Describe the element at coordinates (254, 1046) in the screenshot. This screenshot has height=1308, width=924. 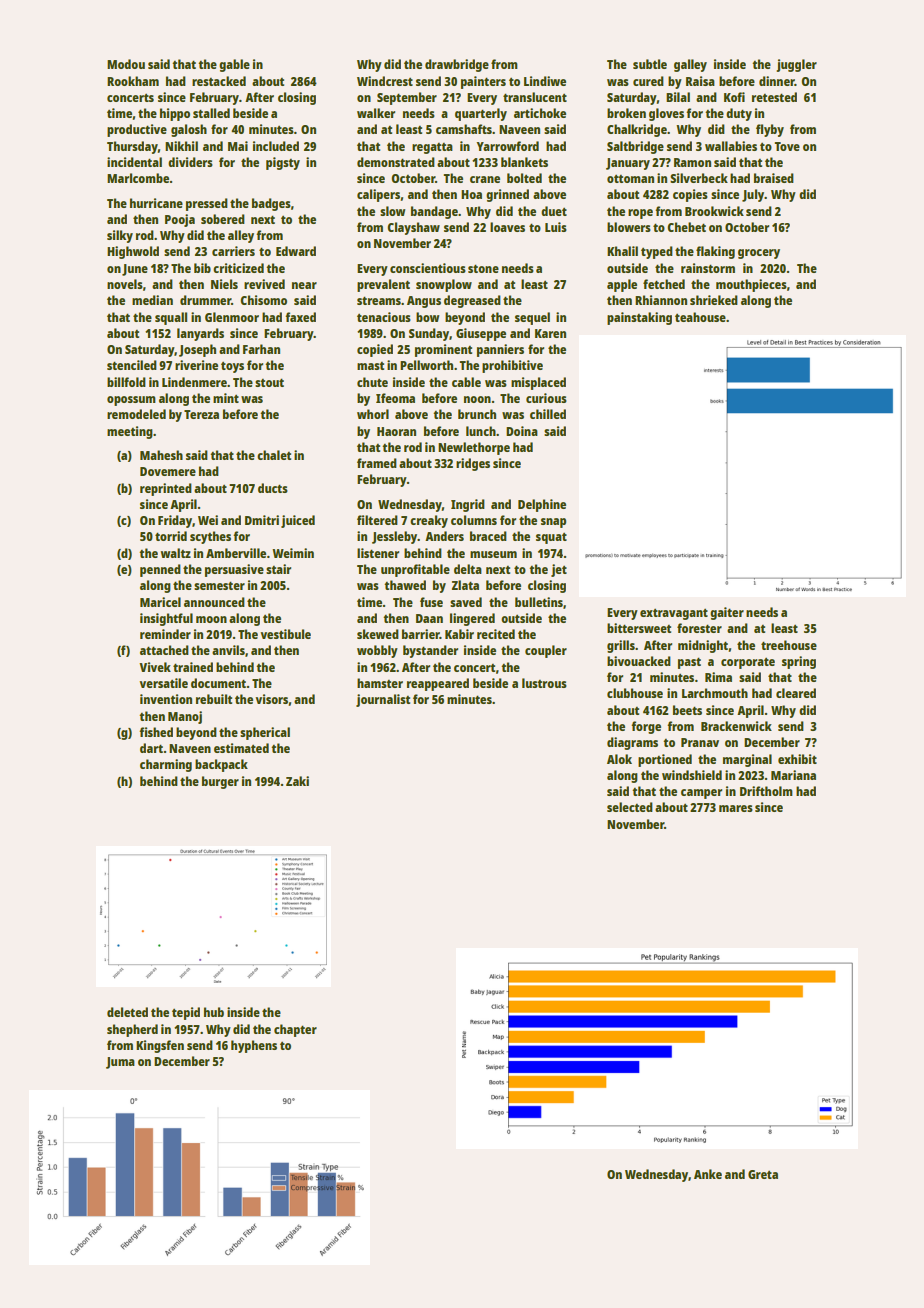
I see `hyphens` at that location.
